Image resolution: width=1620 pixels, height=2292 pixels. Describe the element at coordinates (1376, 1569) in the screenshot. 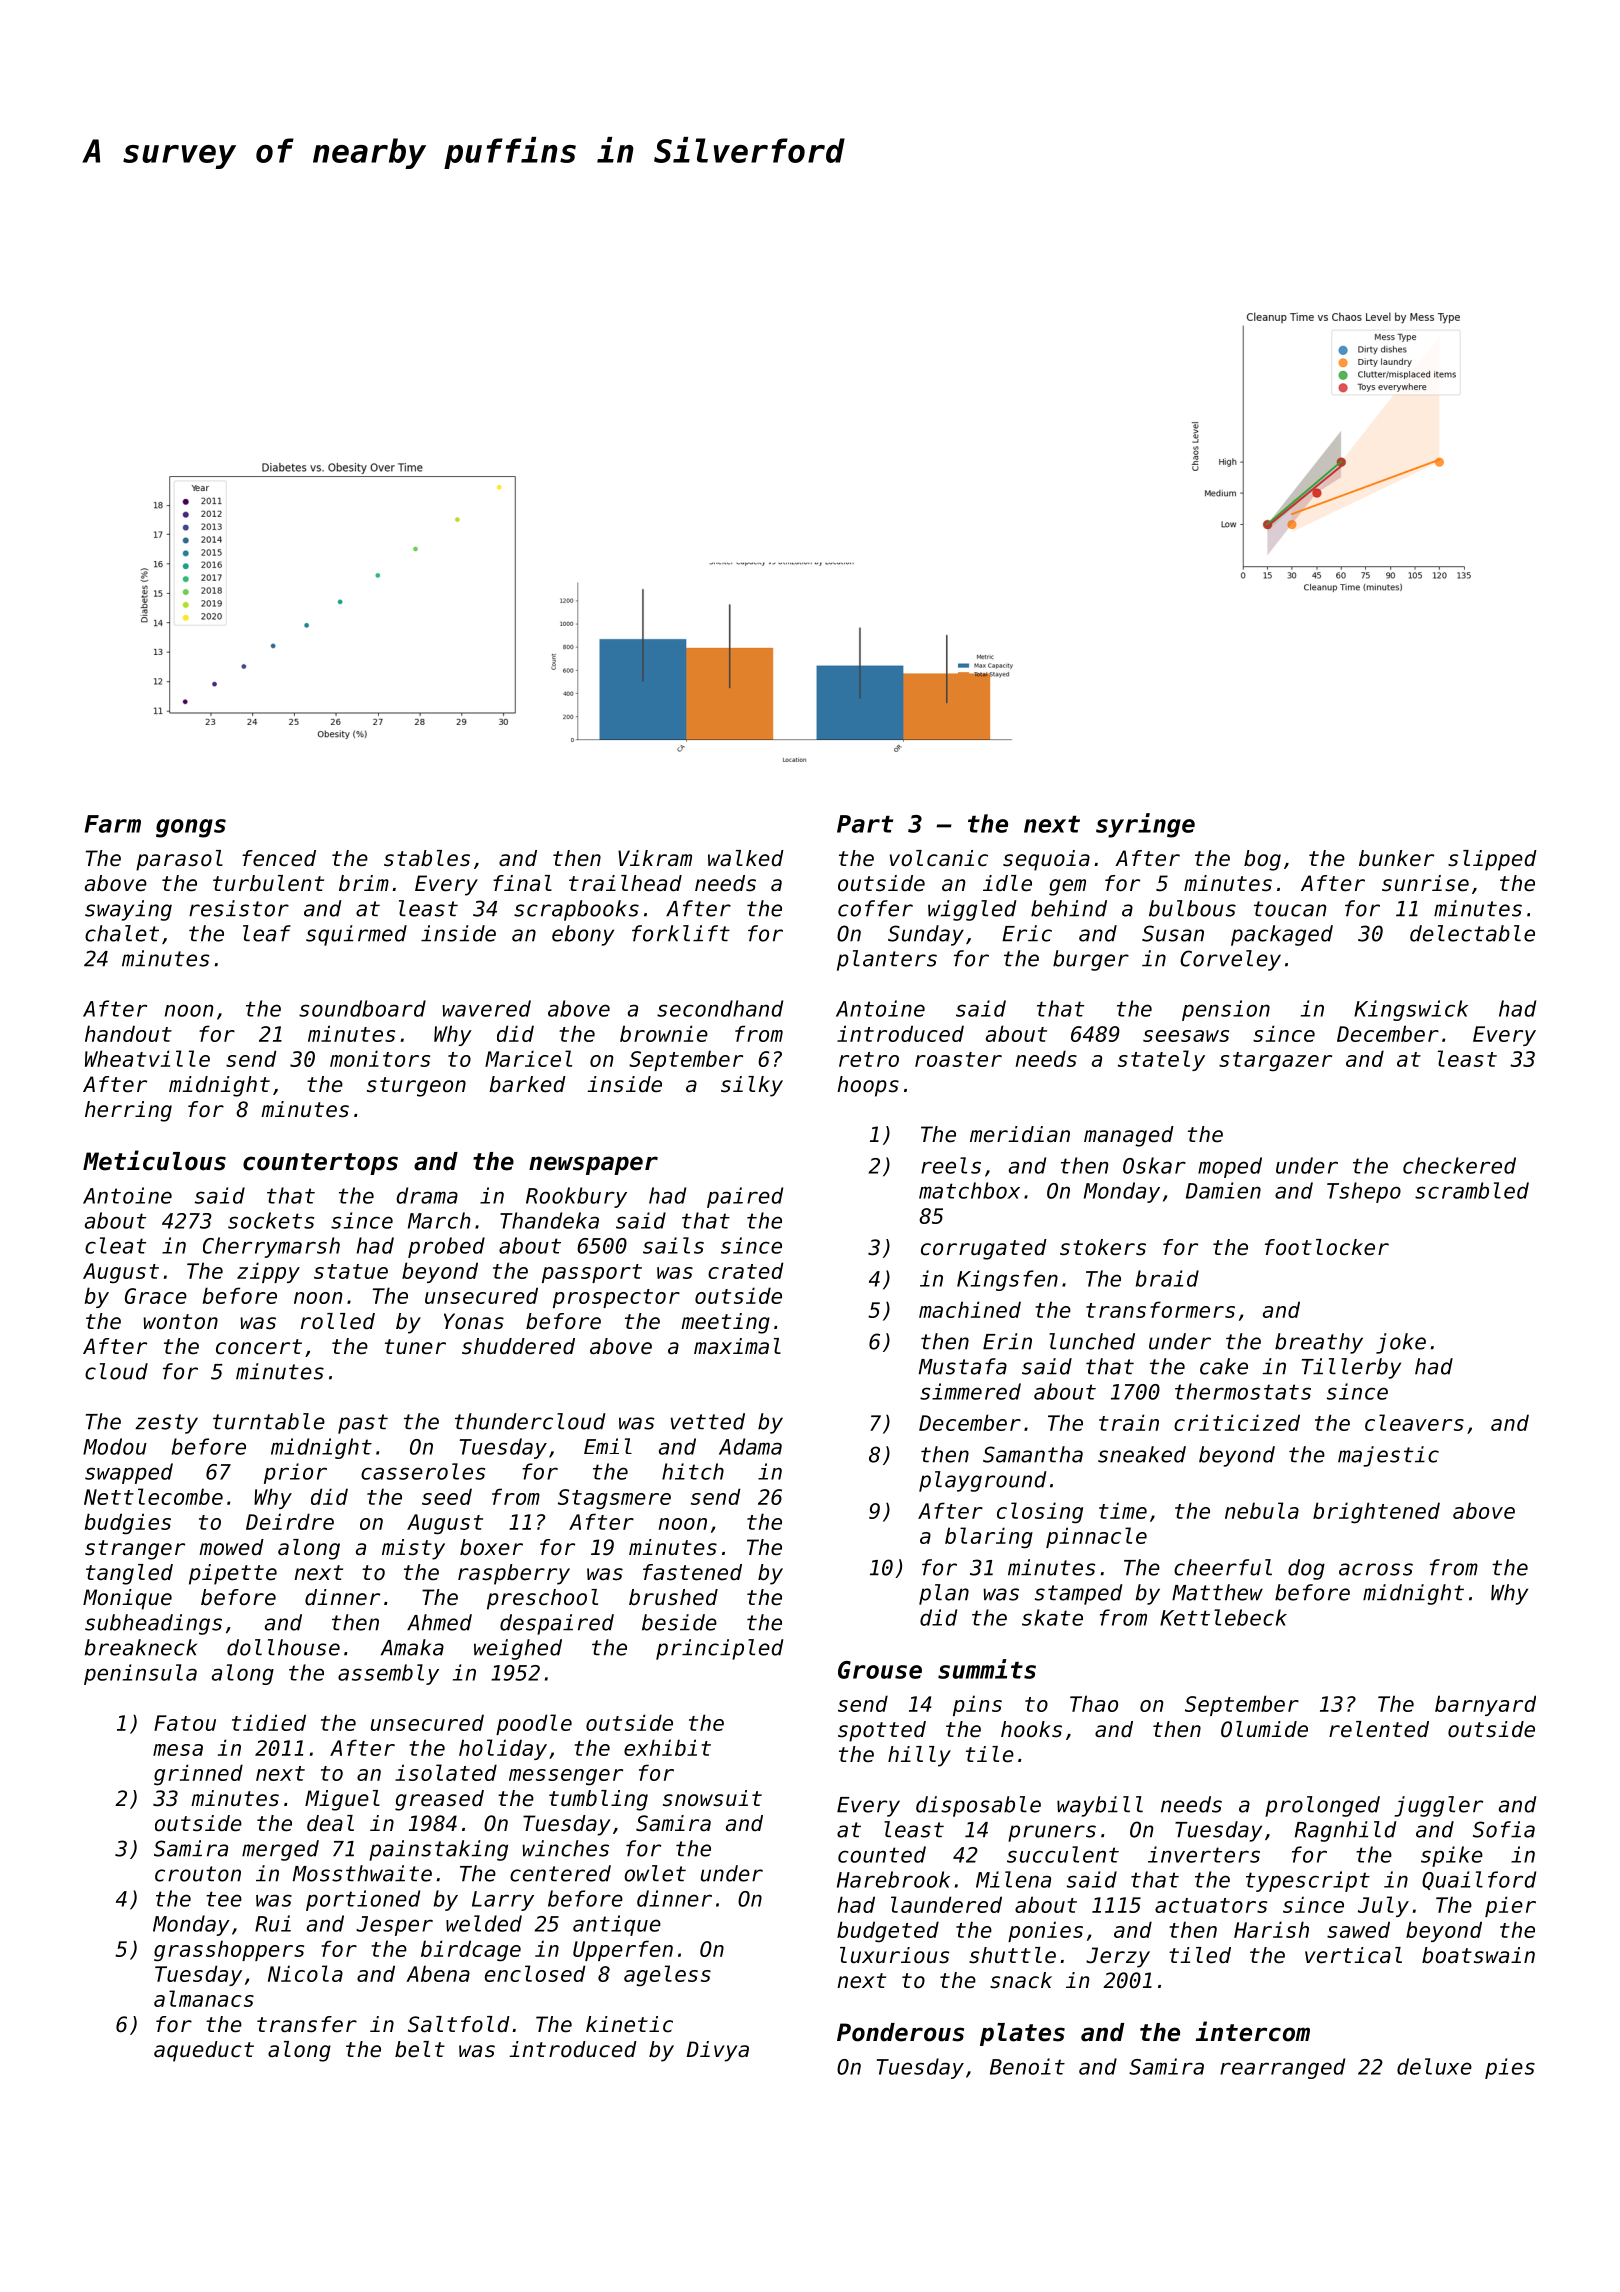

I see `across` at that location.
